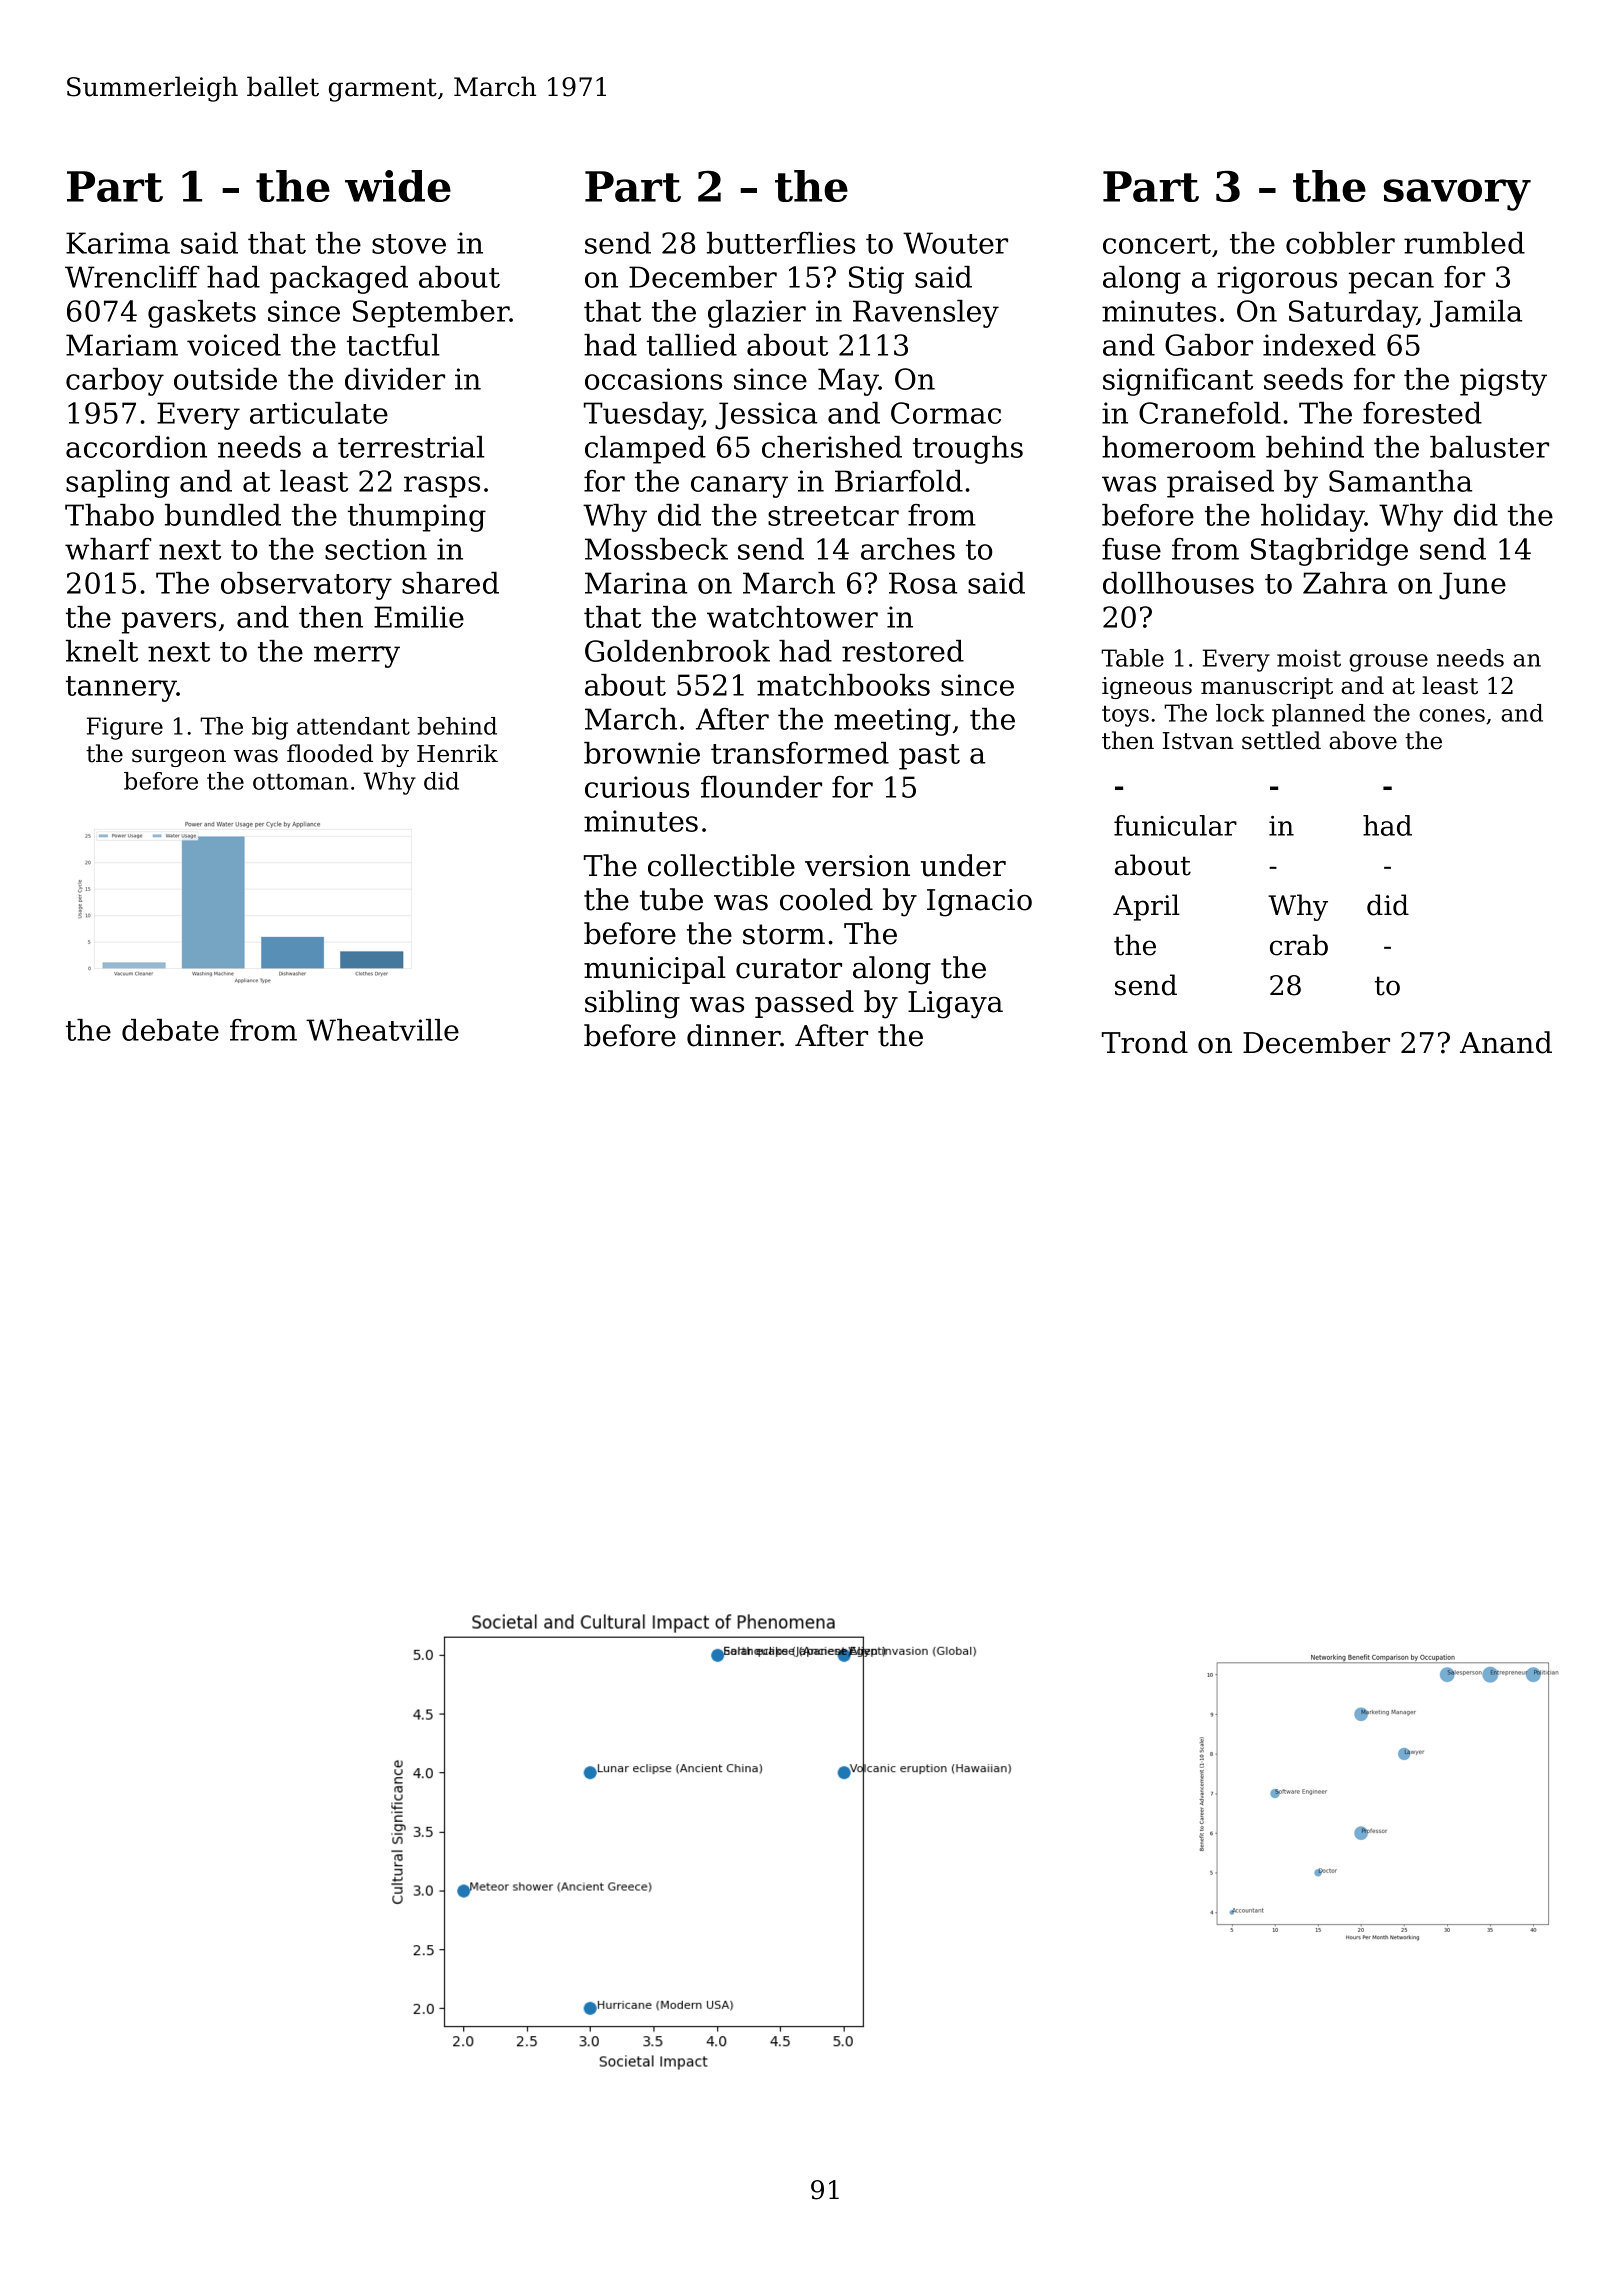 Image resolution: width=1620 pixels, height=2292 pixels. Describe the element at coordinates (115, 382) in the screenshot. I see `carboy` at that location.
